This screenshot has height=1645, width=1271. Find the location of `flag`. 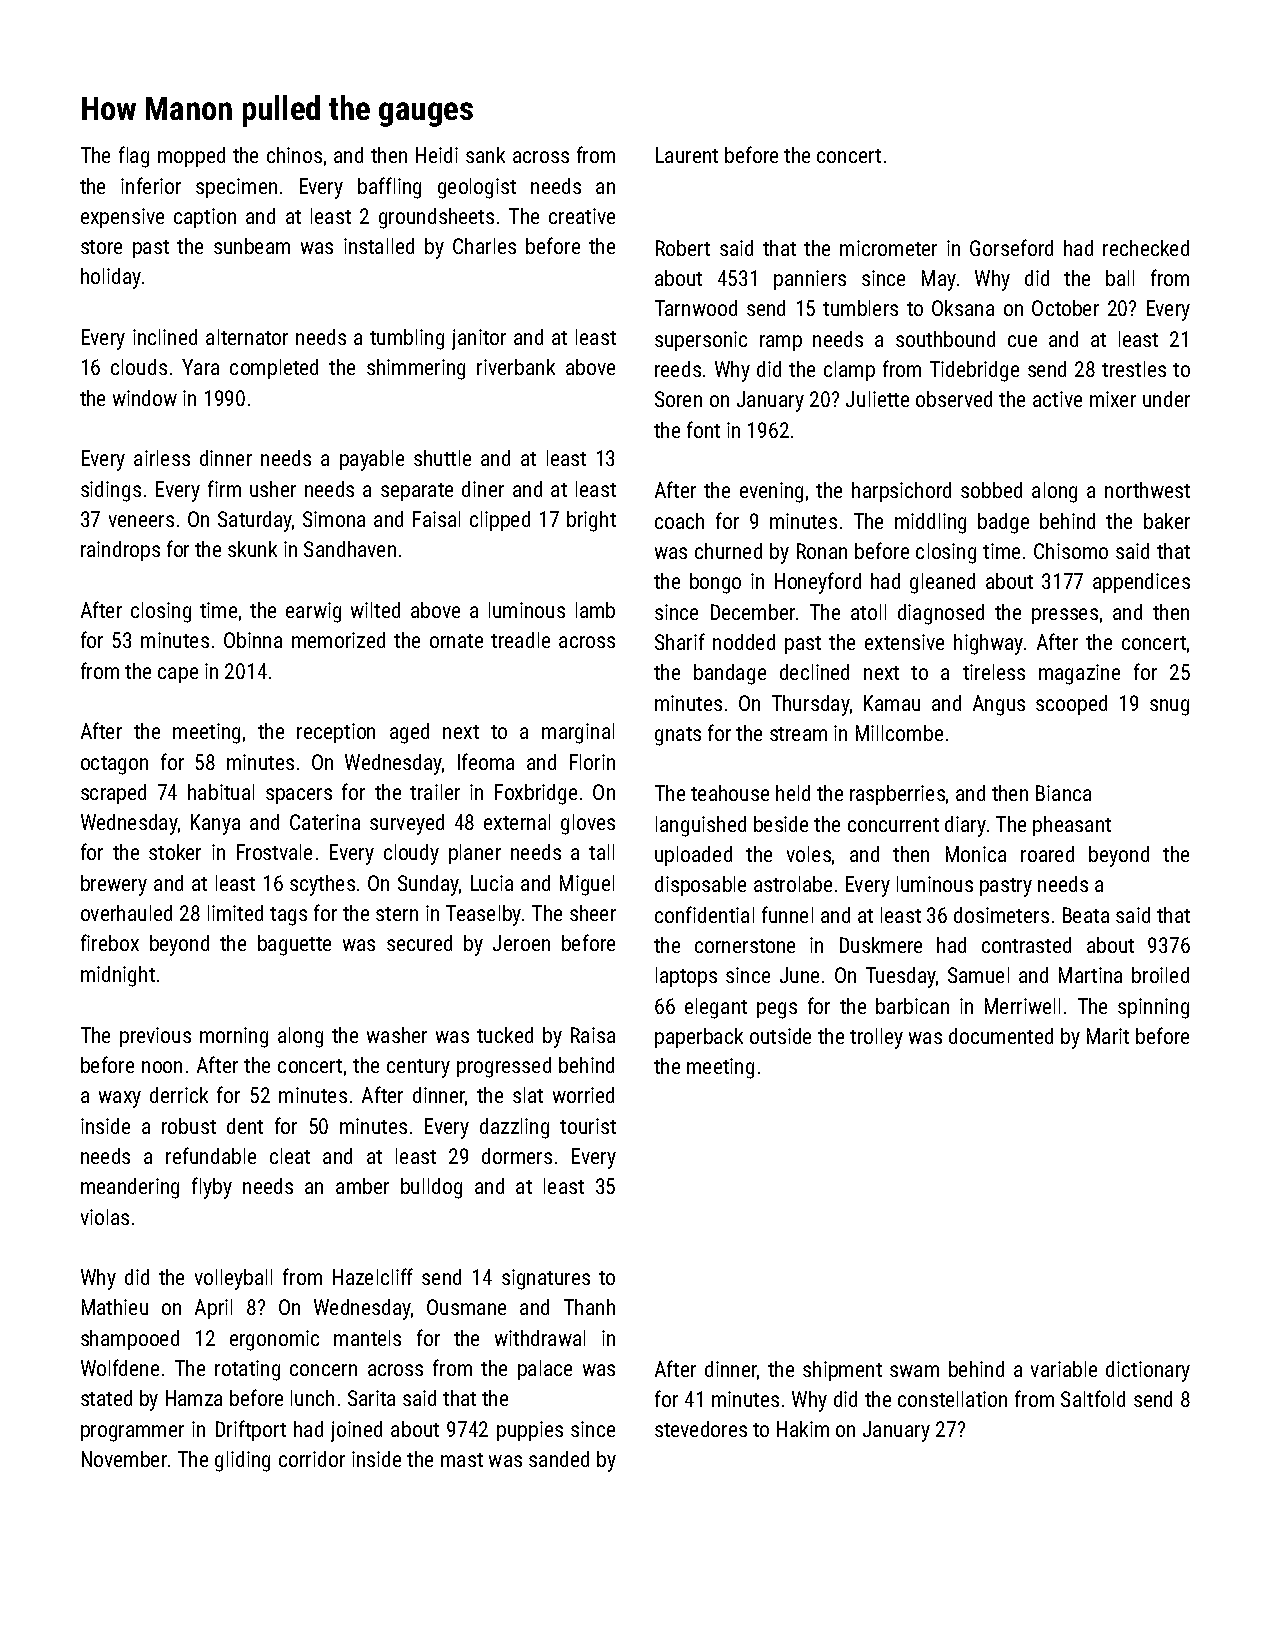

flag is located at coordinates (134, 157).
